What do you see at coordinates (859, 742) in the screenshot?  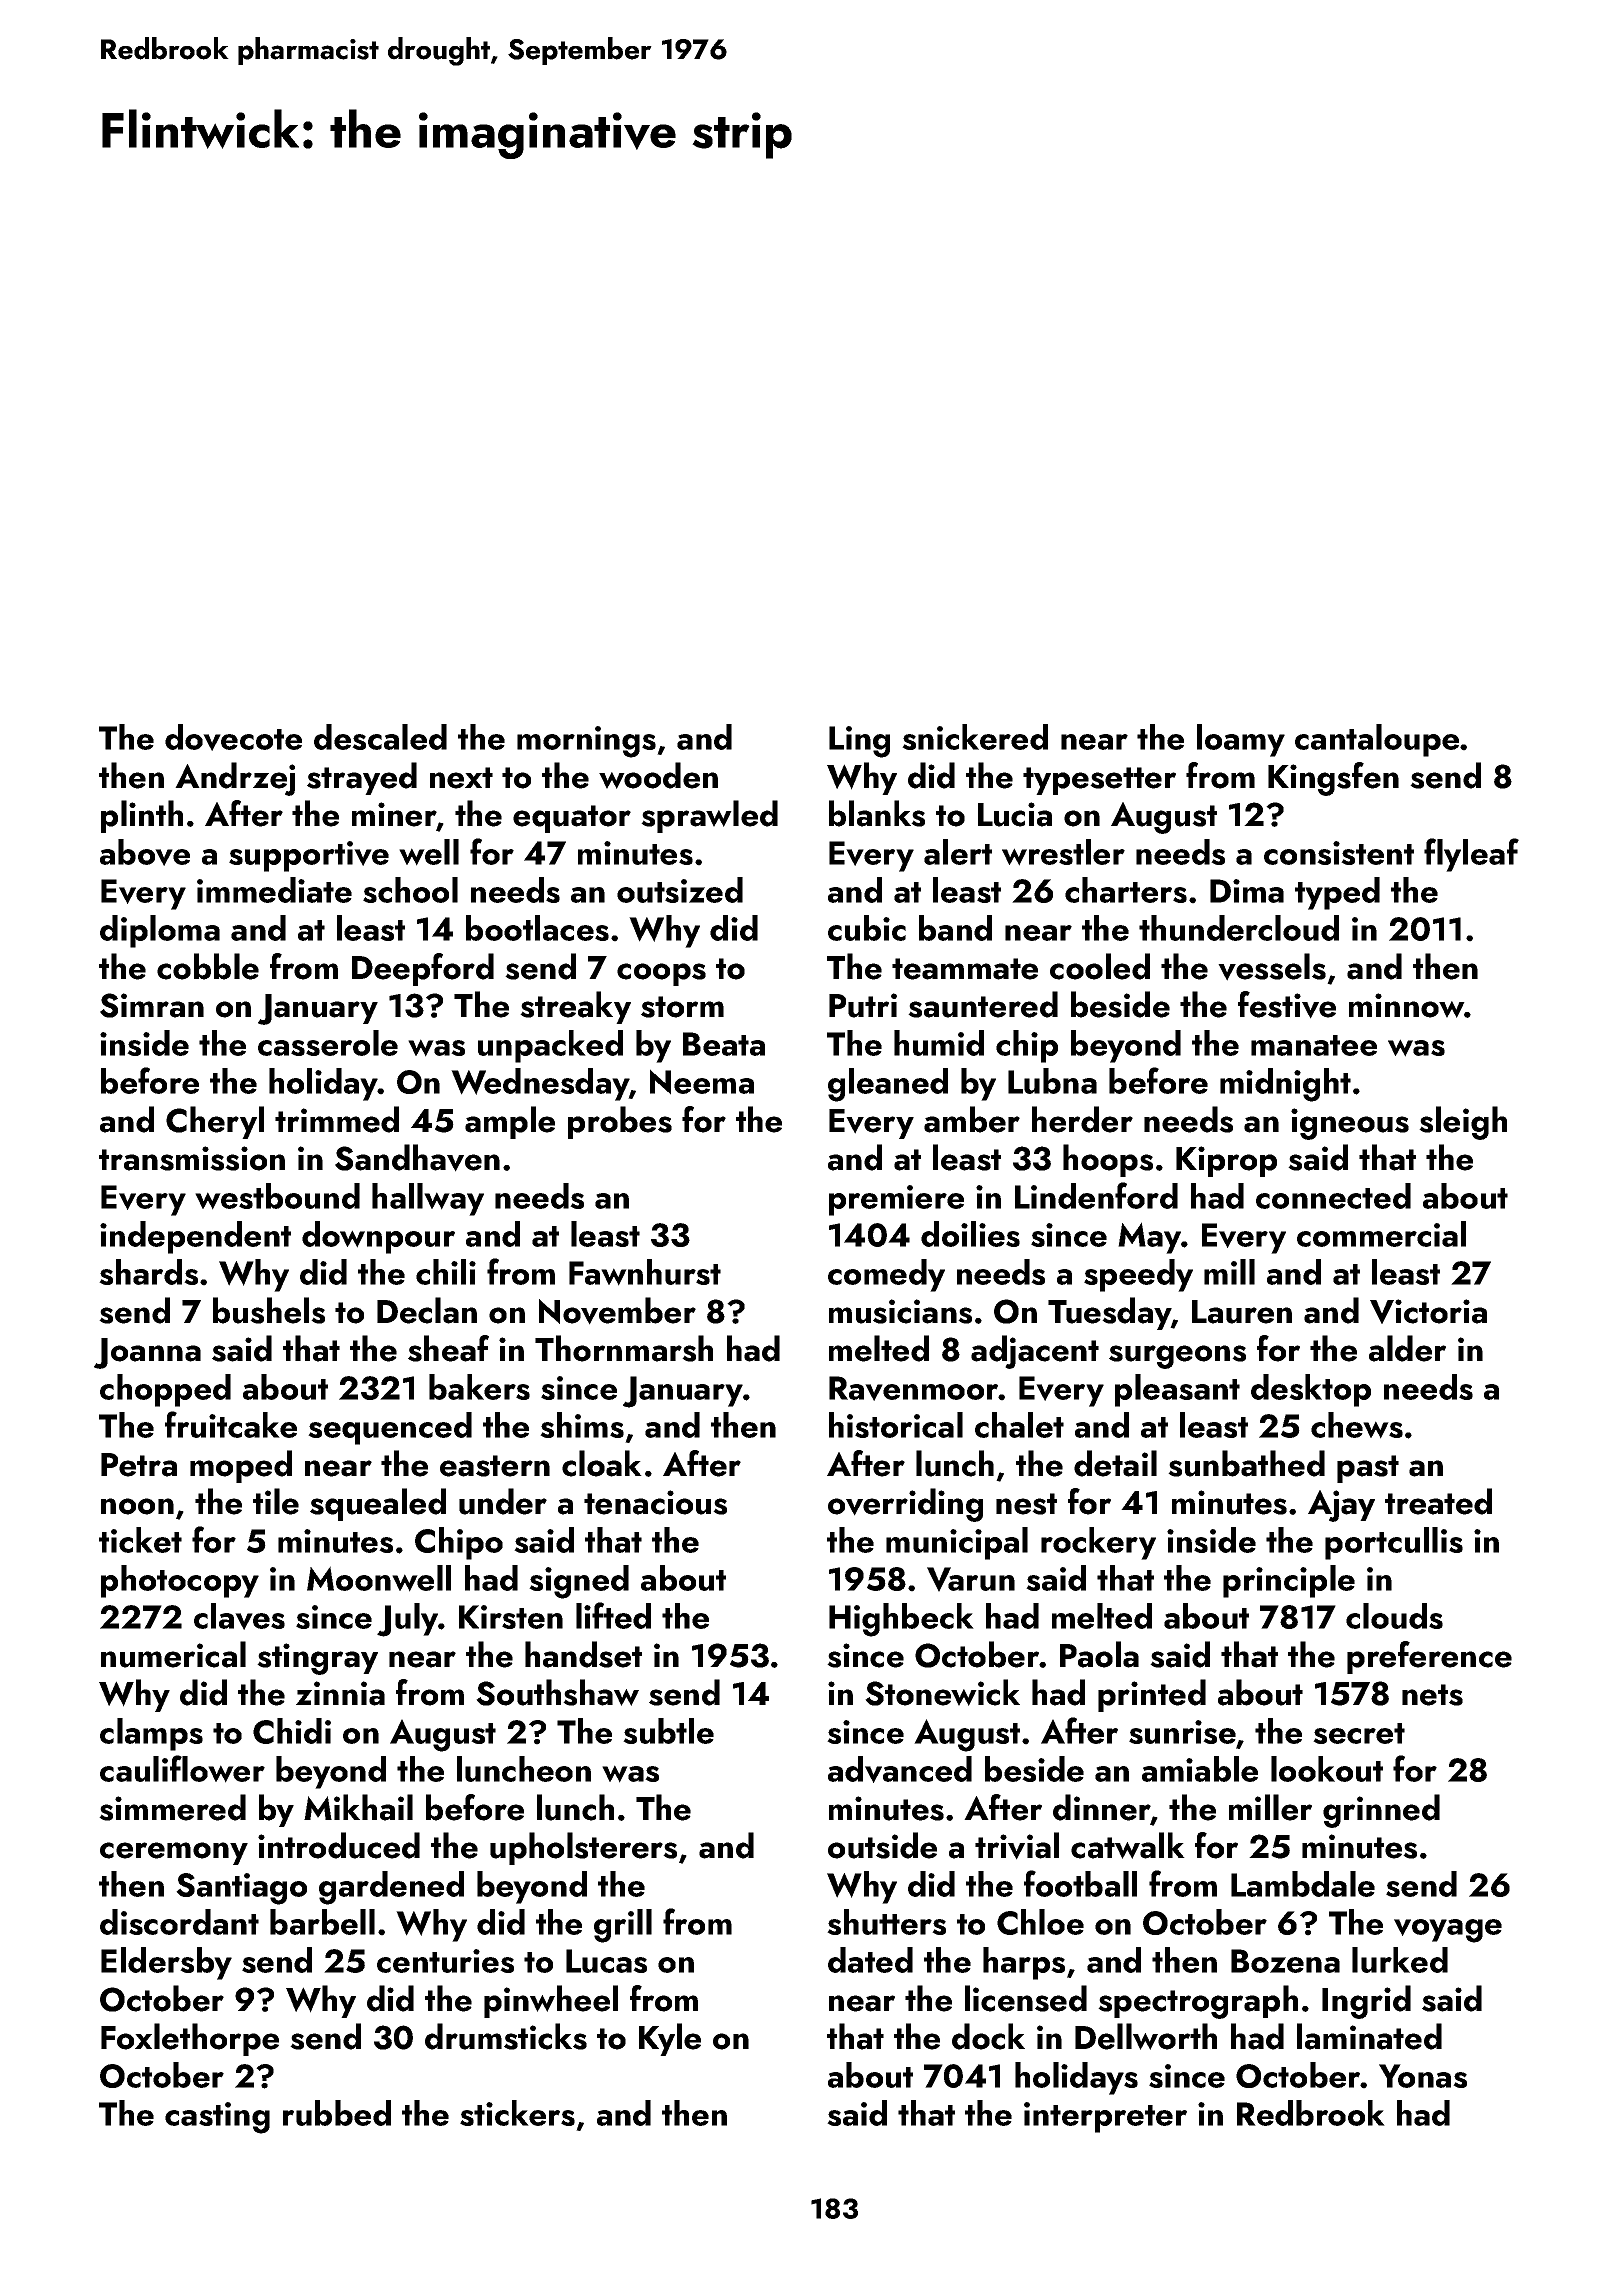 I see `Ling` at bounding box center [859, 742].
